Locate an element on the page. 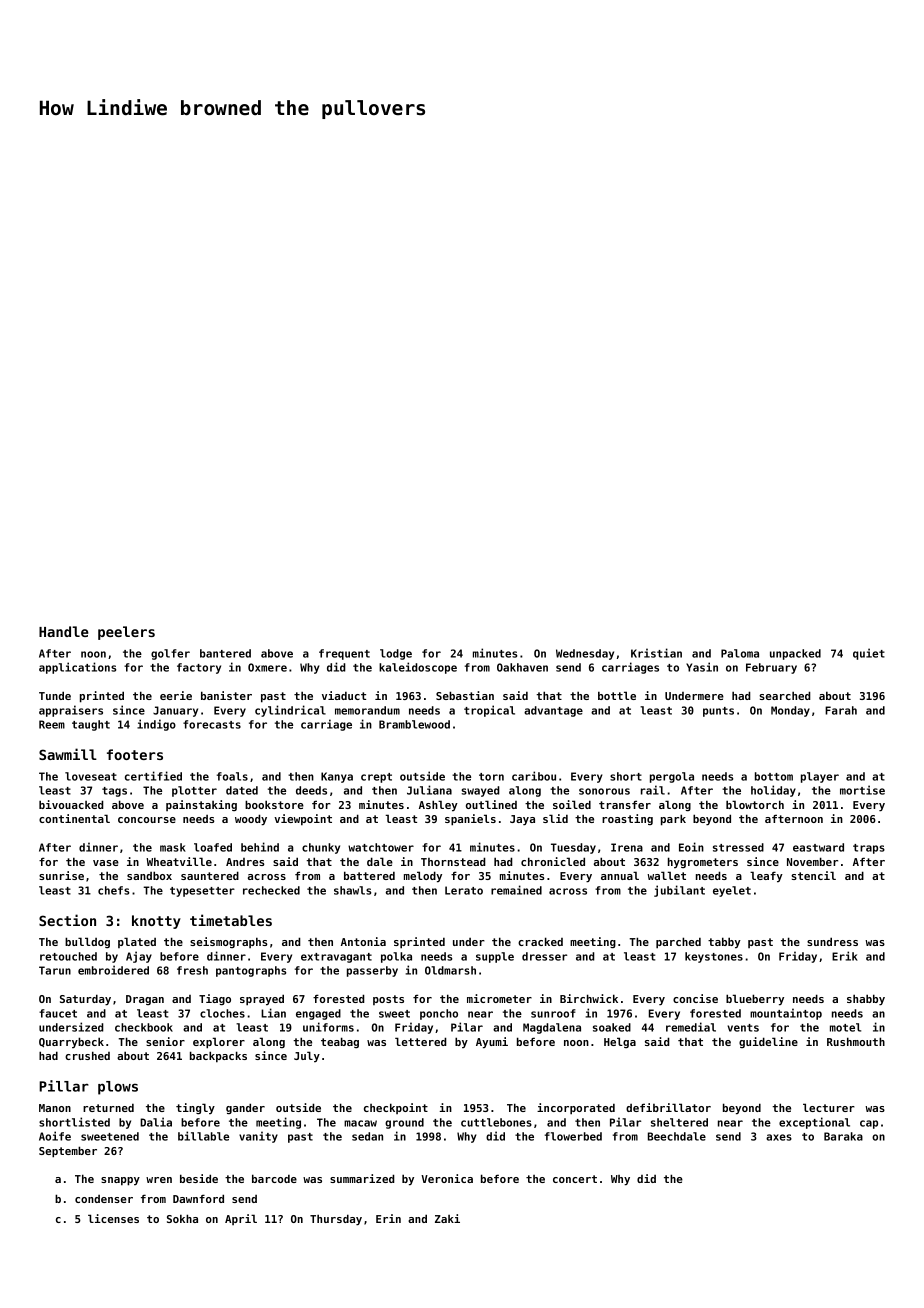  Kristian is located at coordinates (656, 653).
